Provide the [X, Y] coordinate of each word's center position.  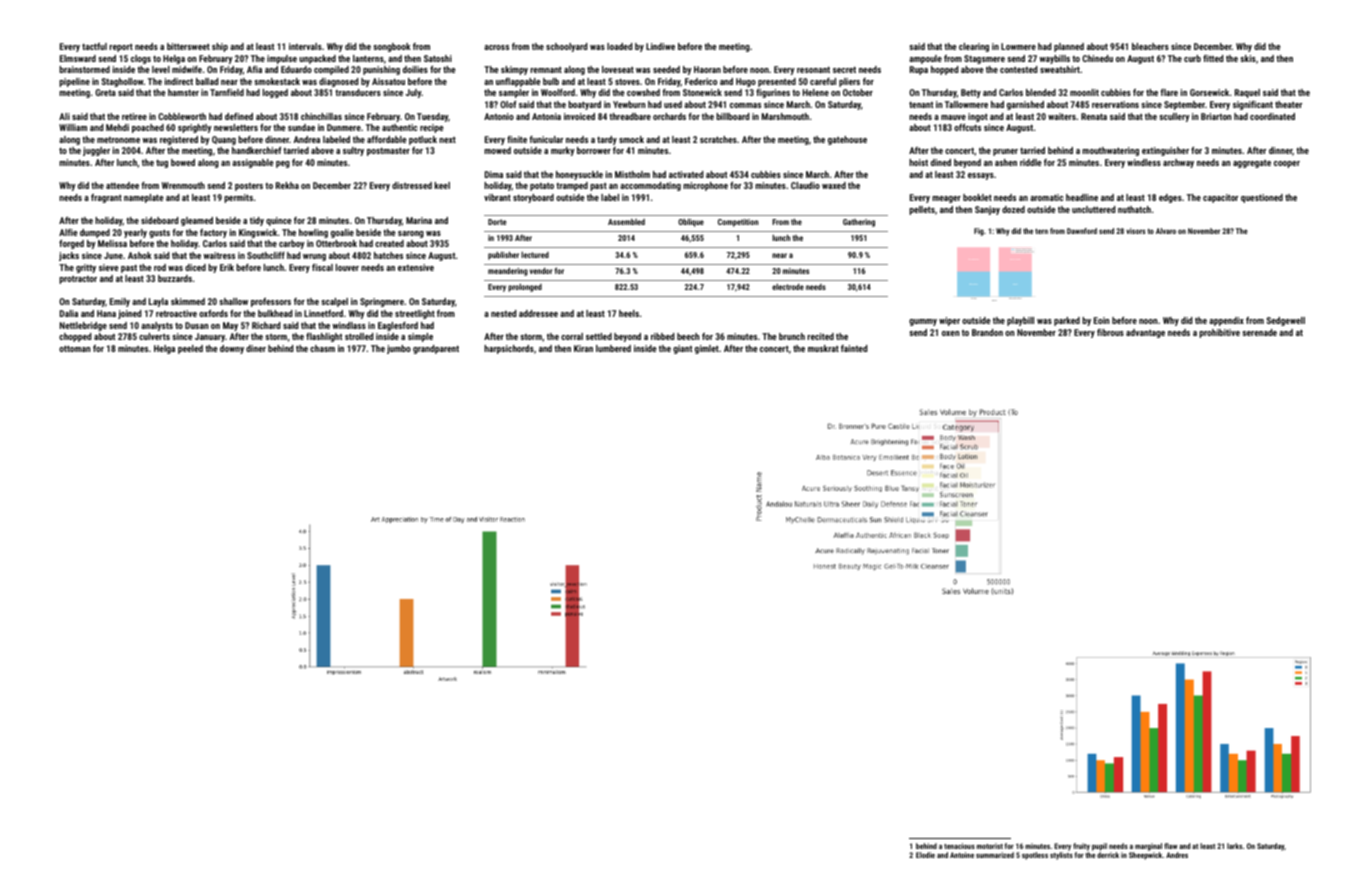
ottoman [74, 348]
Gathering [859, 223]
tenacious [959, 846]
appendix [1226, 321]
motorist [990, 846]
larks [1234, 846]
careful [823, 81]
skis [1248, 58]
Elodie [925, 855]
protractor [78, 280]
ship [220, 47]
